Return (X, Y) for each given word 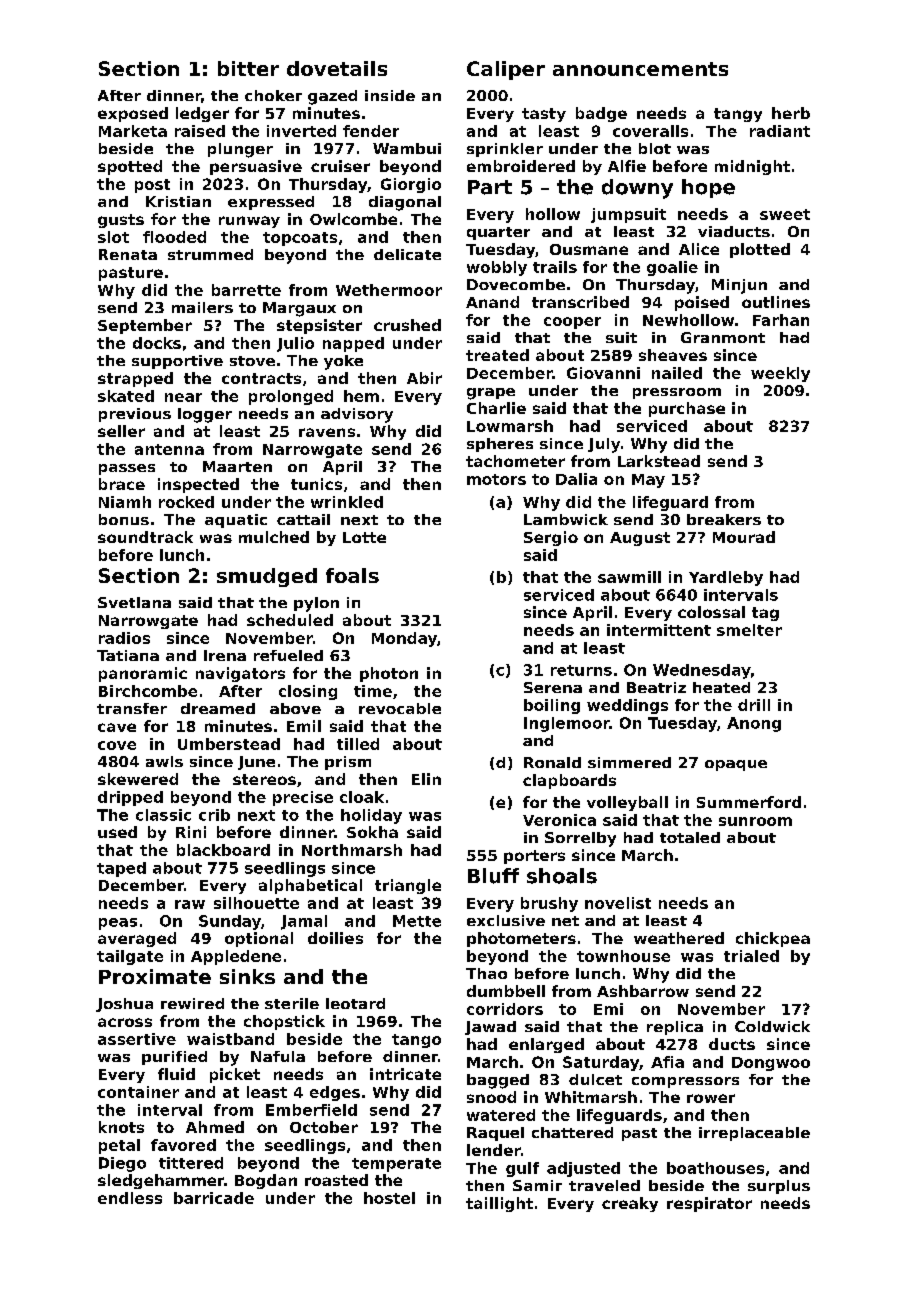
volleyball (627, 803)
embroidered (521, 166)
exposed (133, 114)
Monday (404, 639)
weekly (780, 374)
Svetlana (134, 602)
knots (121, 1127)
